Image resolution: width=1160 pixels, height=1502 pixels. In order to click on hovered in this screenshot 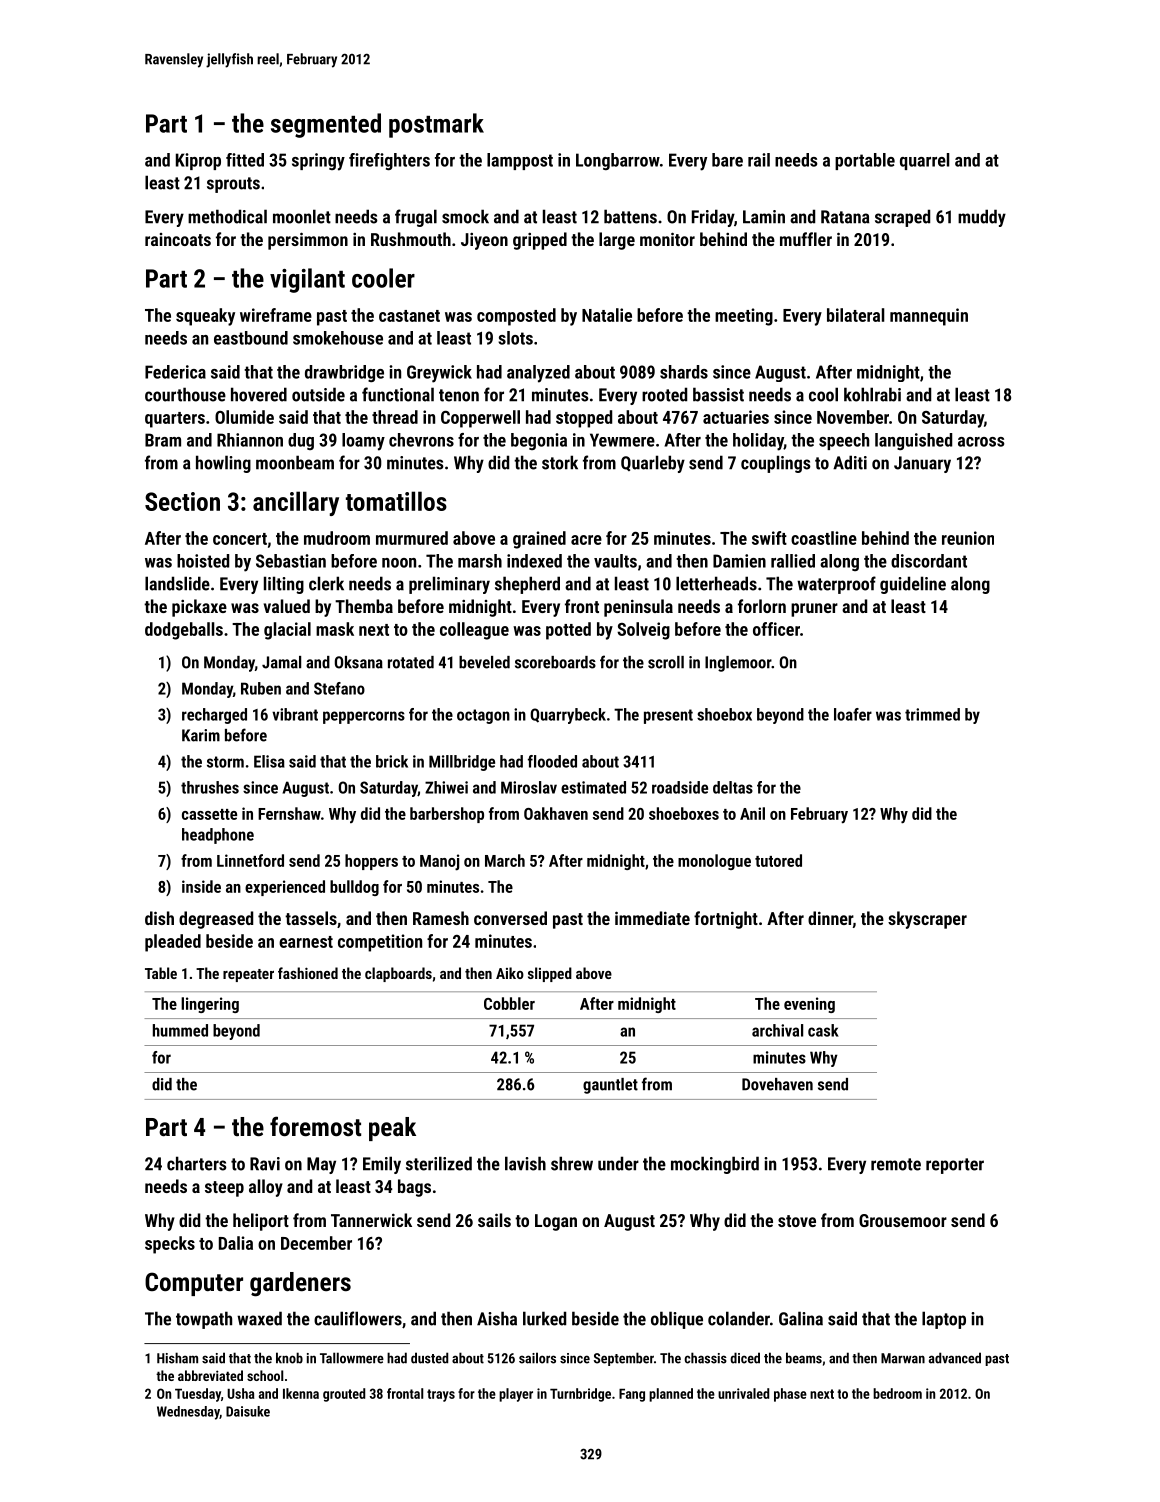, I will do `click(259, 394)`.
